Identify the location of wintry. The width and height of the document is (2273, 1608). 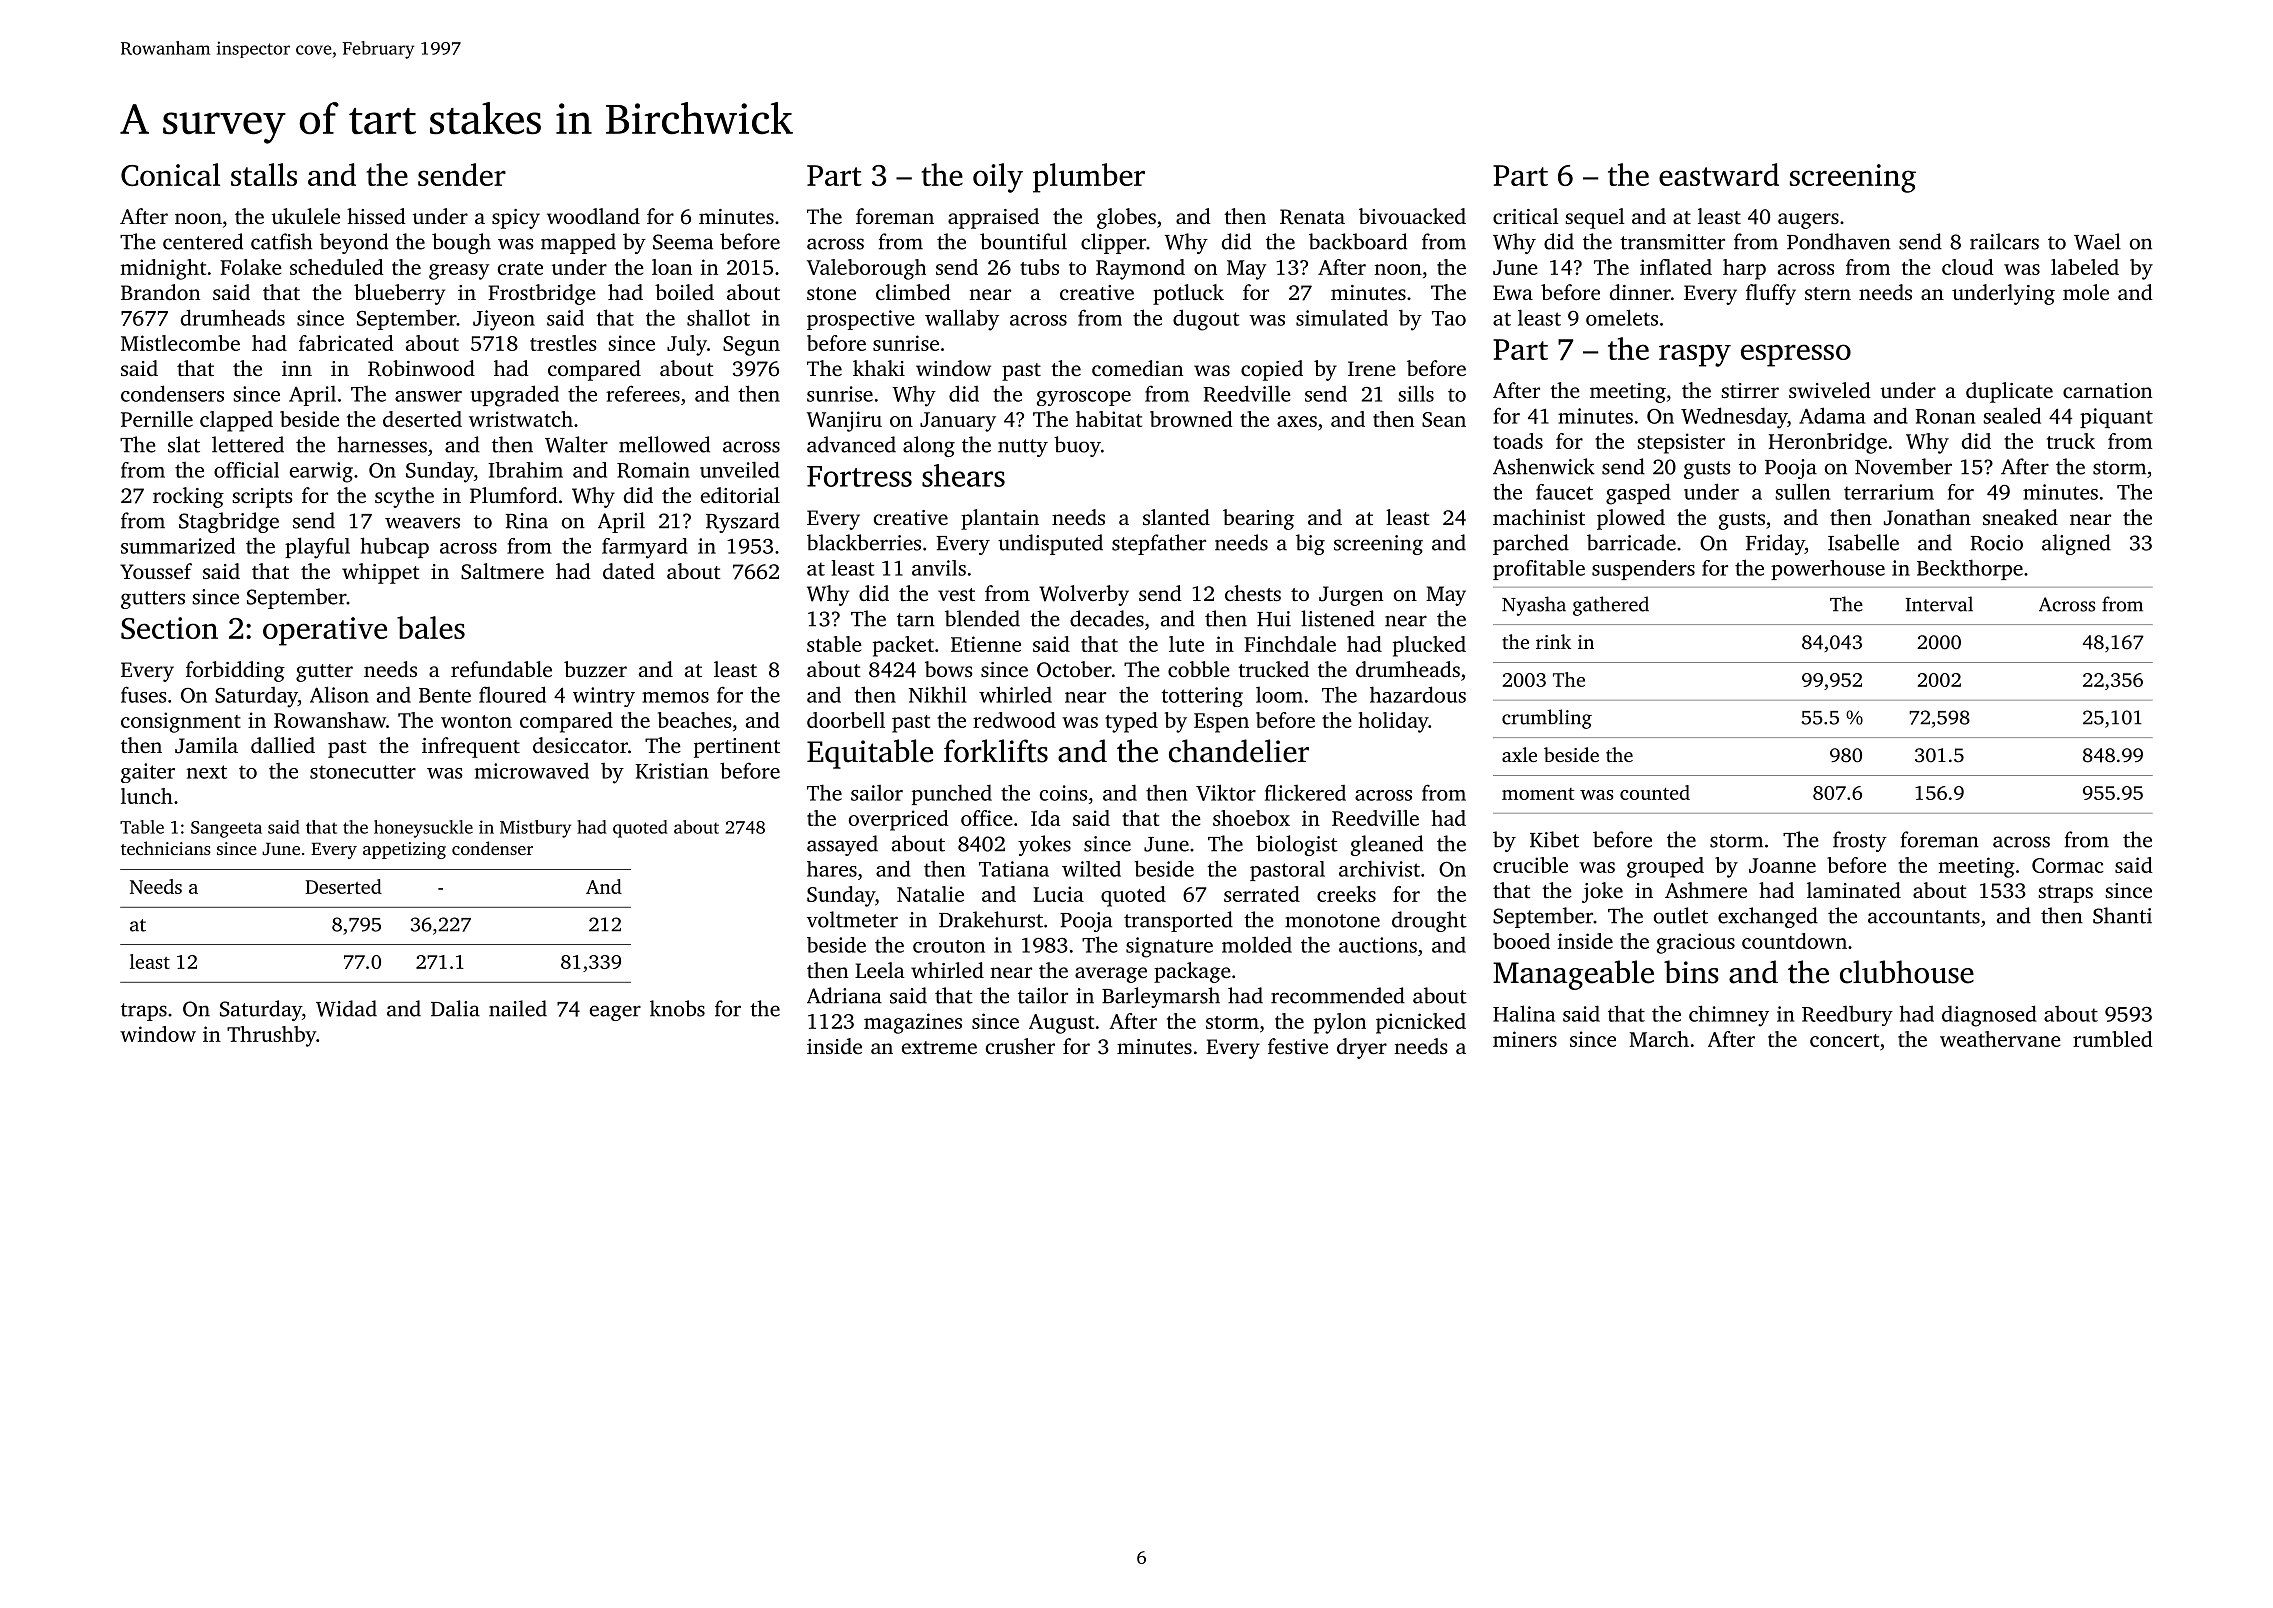
(604, 697).
